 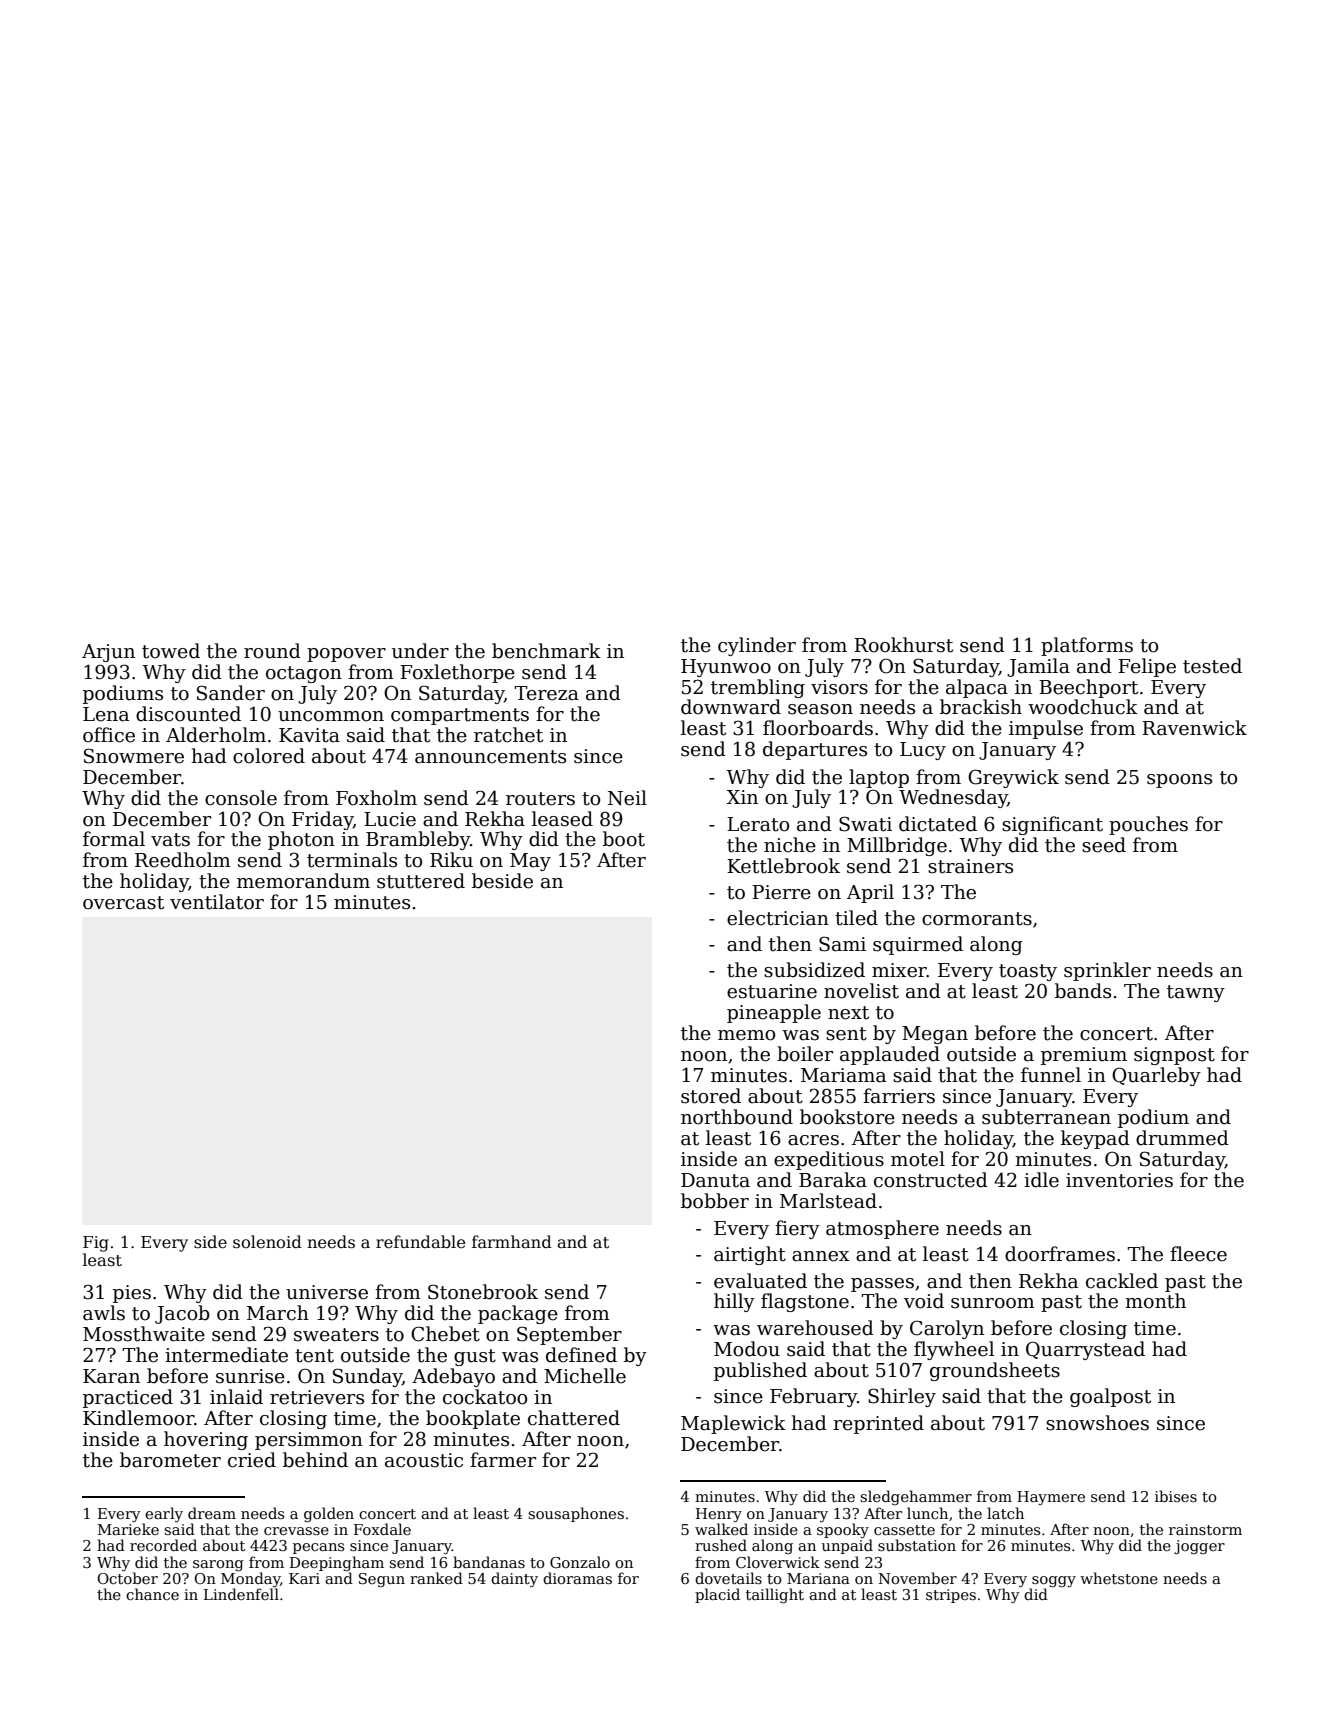 I want to click on Chebet, so click(x=445, y=1334).
